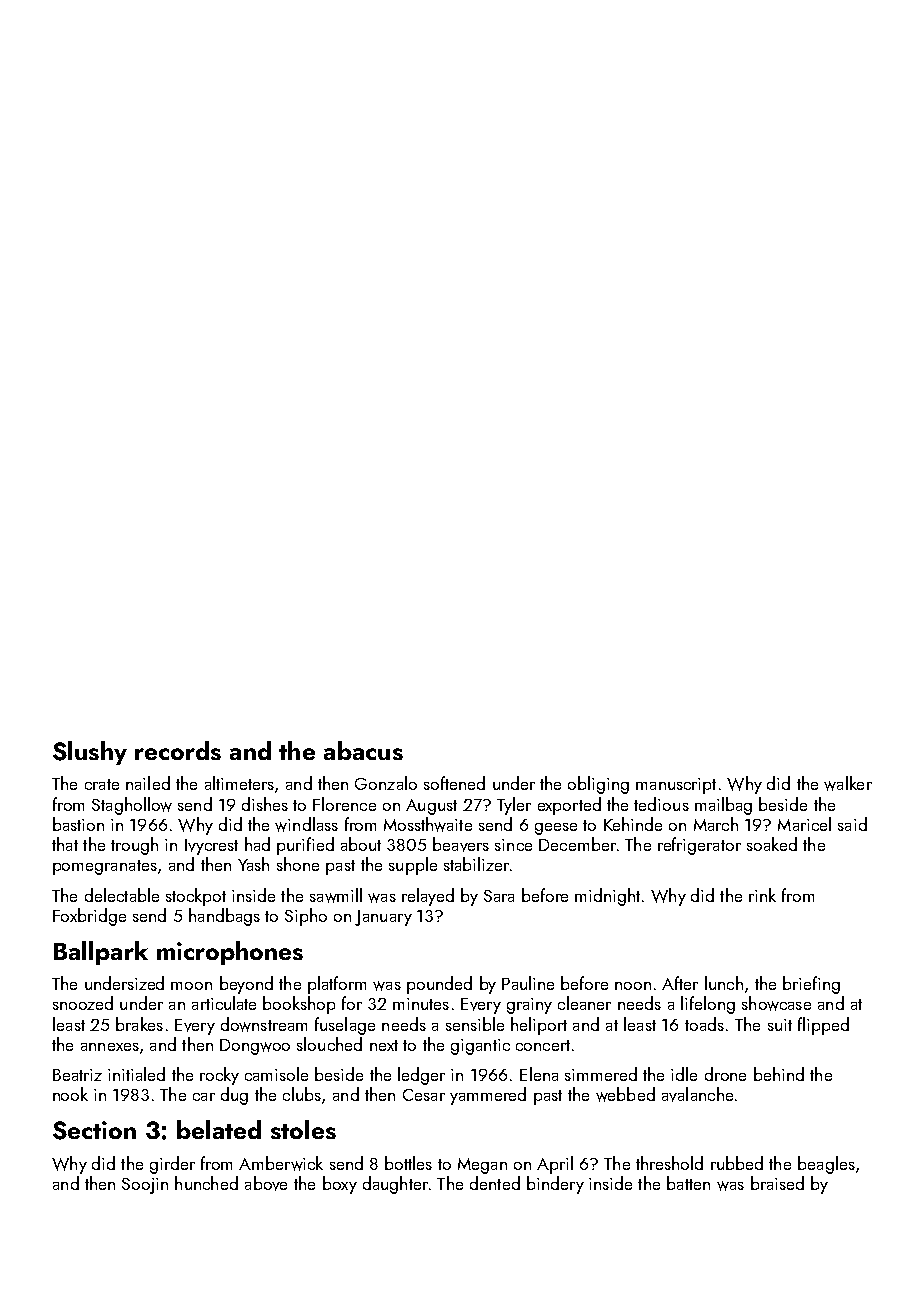 The image size is (924, 1314). I want to click on webbed, so click(625, 1094).
